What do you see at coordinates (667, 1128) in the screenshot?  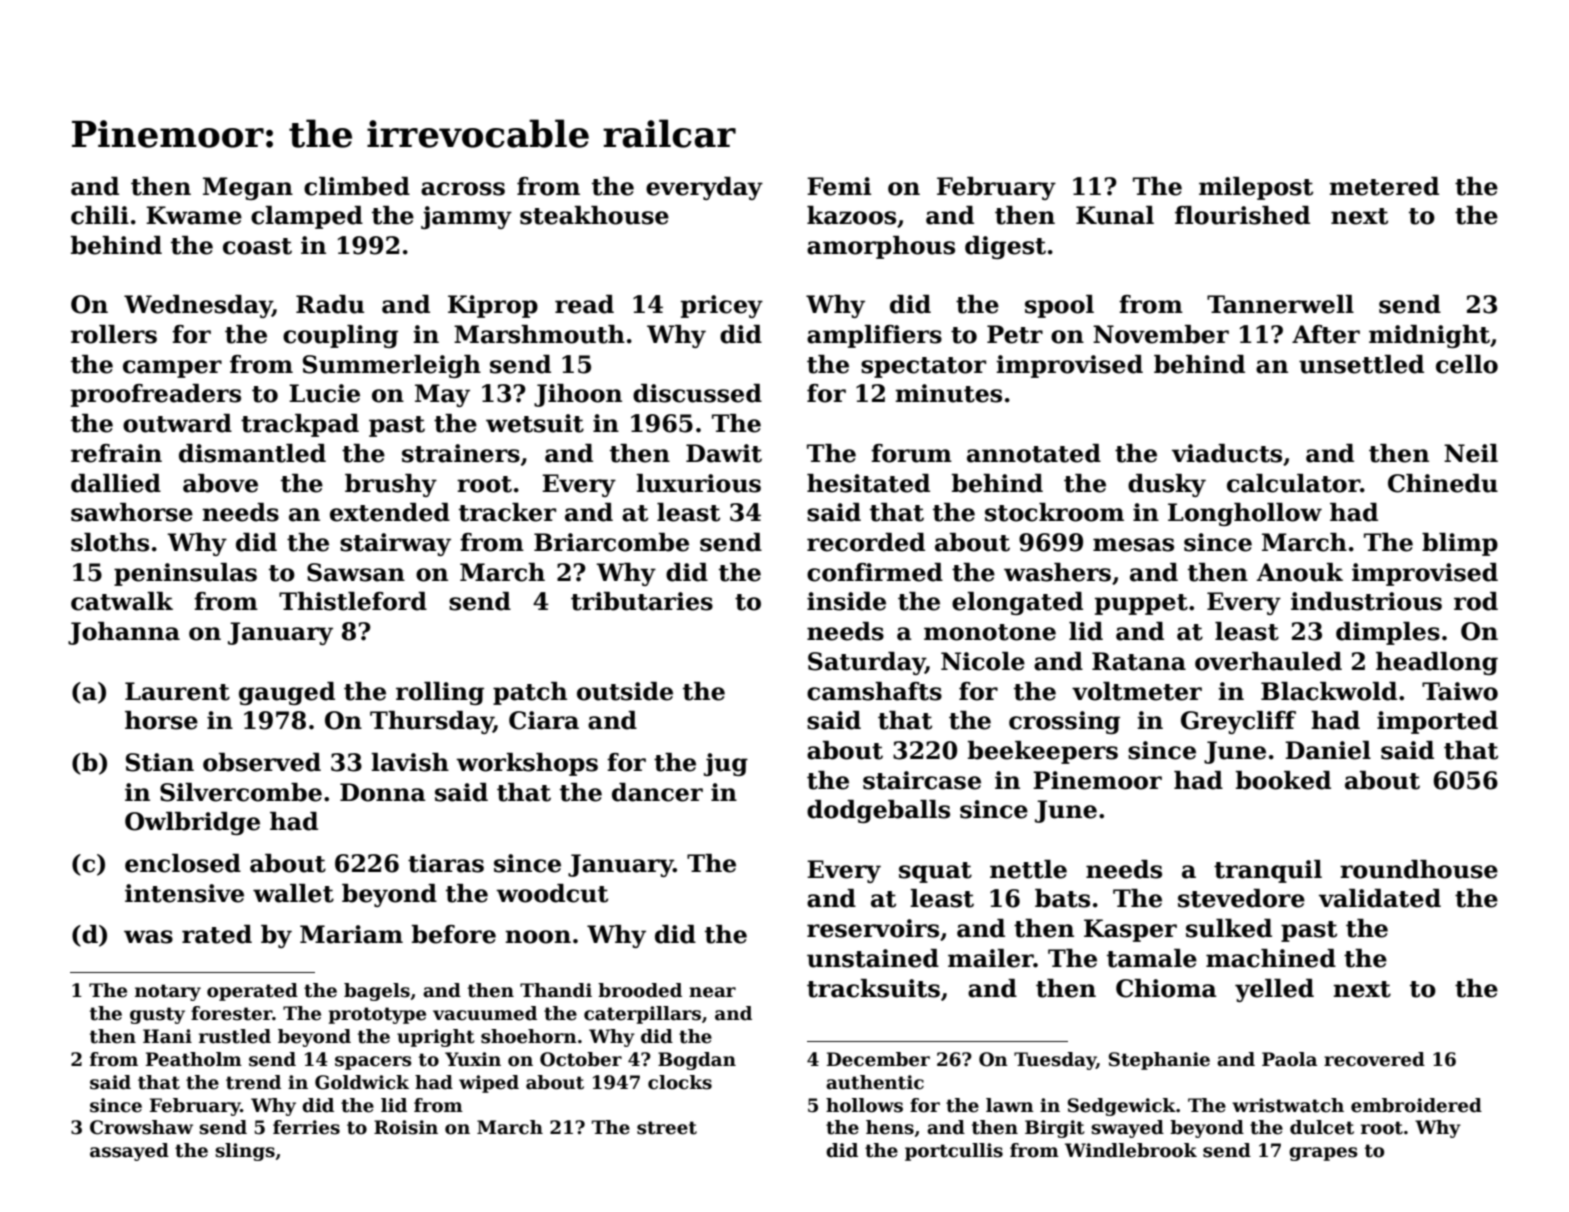 I see `street` at bounding box center [667, 1128].
